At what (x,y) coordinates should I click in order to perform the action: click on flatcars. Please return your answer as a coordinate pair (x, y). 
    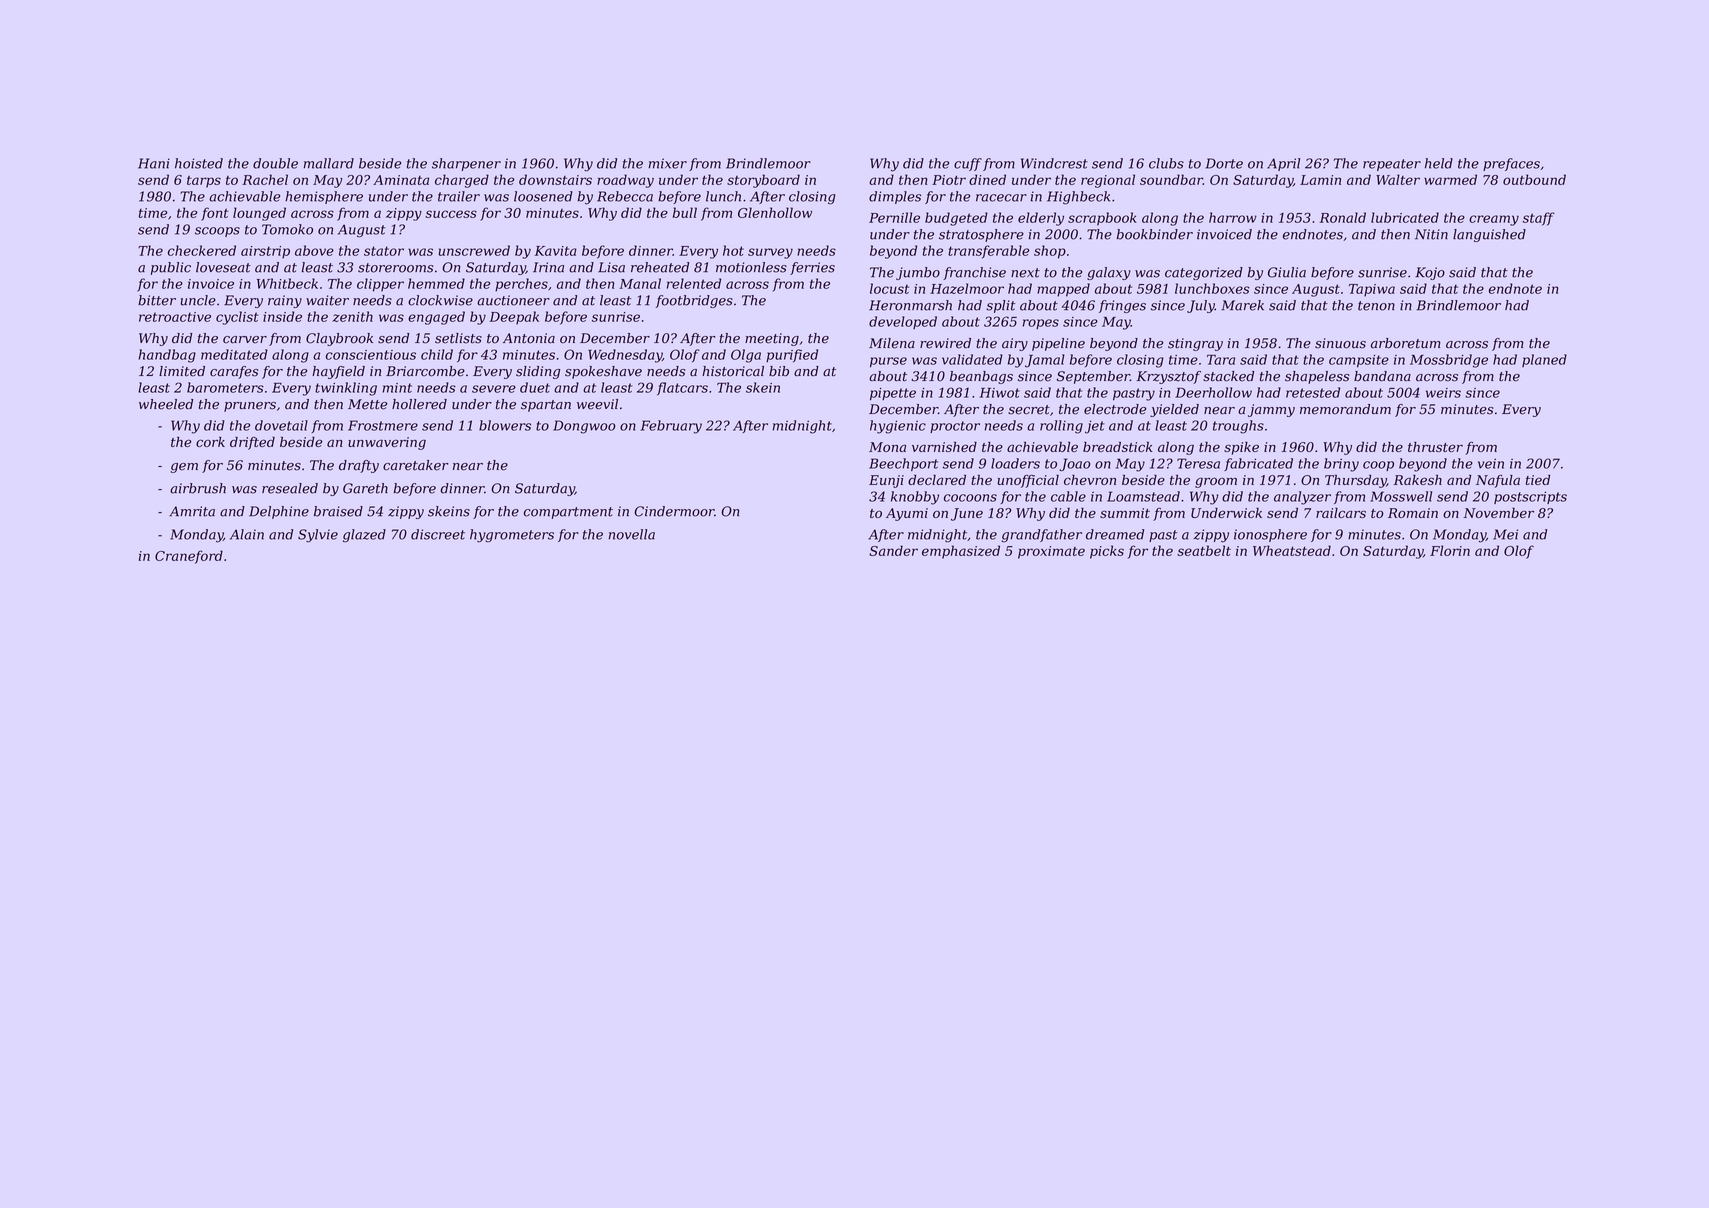
    Looking at the image, I should click on (682, 389).
